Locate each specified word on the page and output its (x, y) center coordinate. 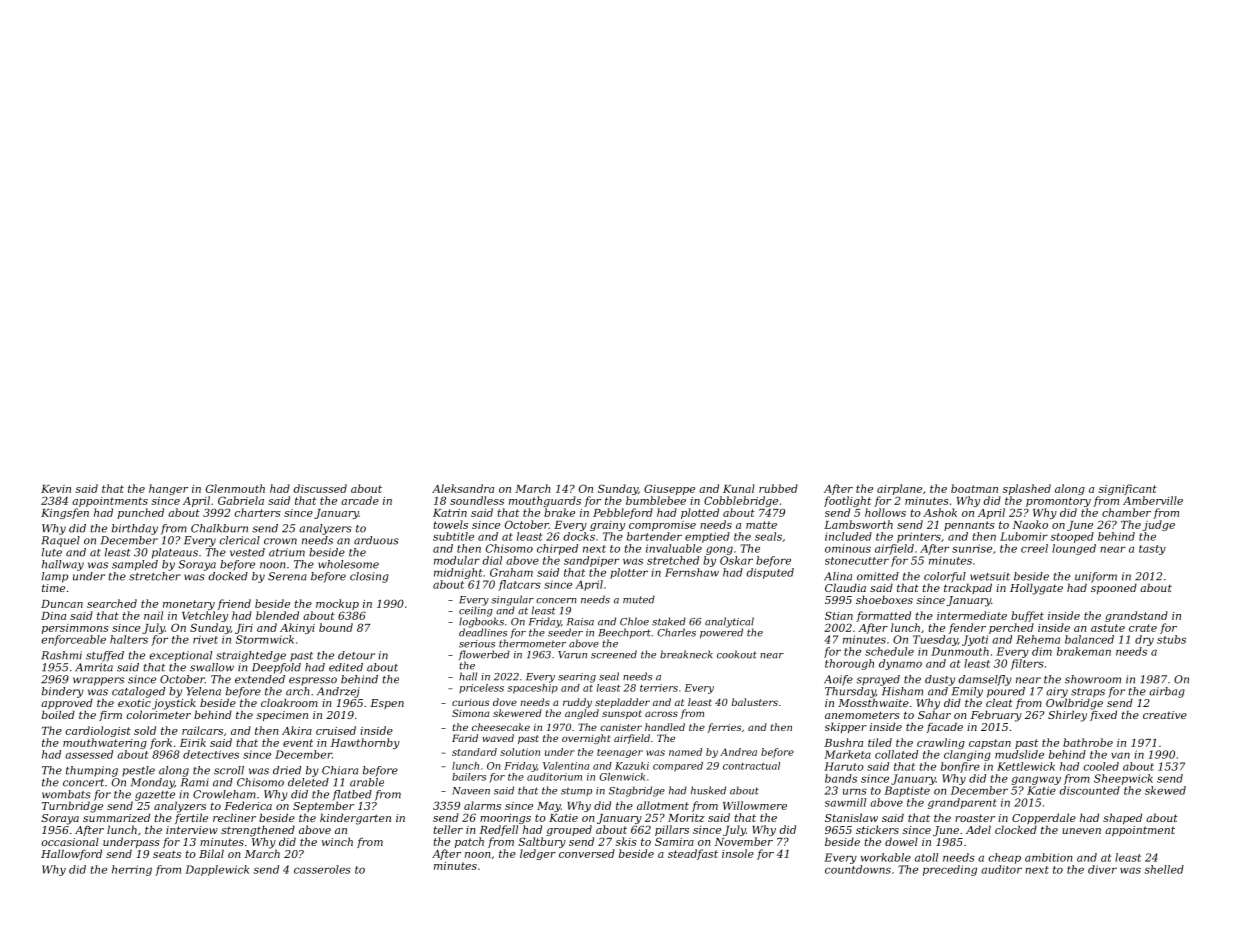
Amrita (94, 667)
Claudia (845, 587)
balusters (755, 702)
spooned (1114, 588)
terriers (659, 688)
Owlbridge (1074, 704)
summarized (116, 817)
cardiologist (98, 731)
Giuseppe (669, 489)
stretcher (155, 576)
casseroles (322, 869)
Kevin (56, 489)
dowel (901, 841)
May (549, 807)
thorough (849, 664)
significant (1128, 489)
